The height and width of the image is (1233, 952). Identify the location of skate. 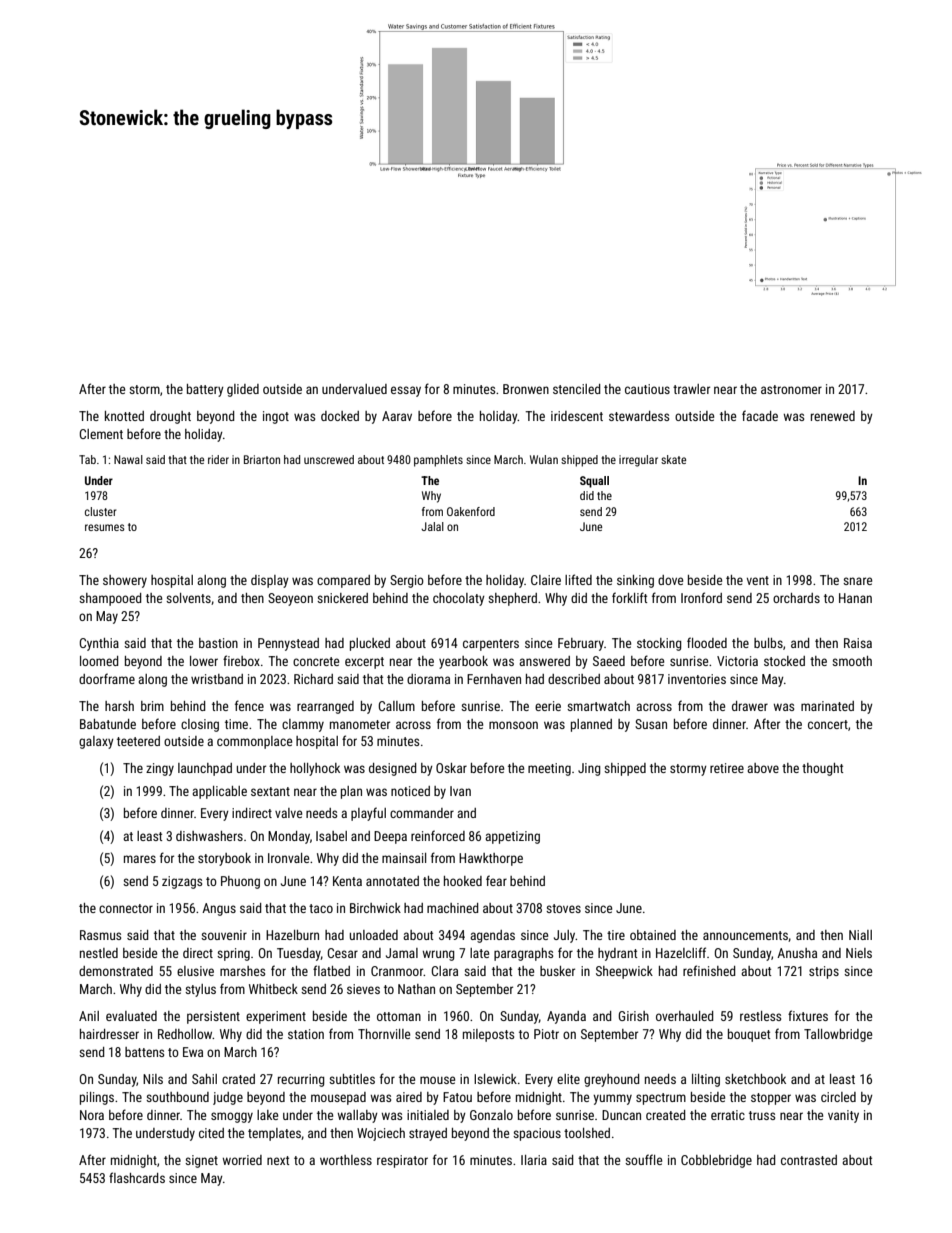
(673, 459).
